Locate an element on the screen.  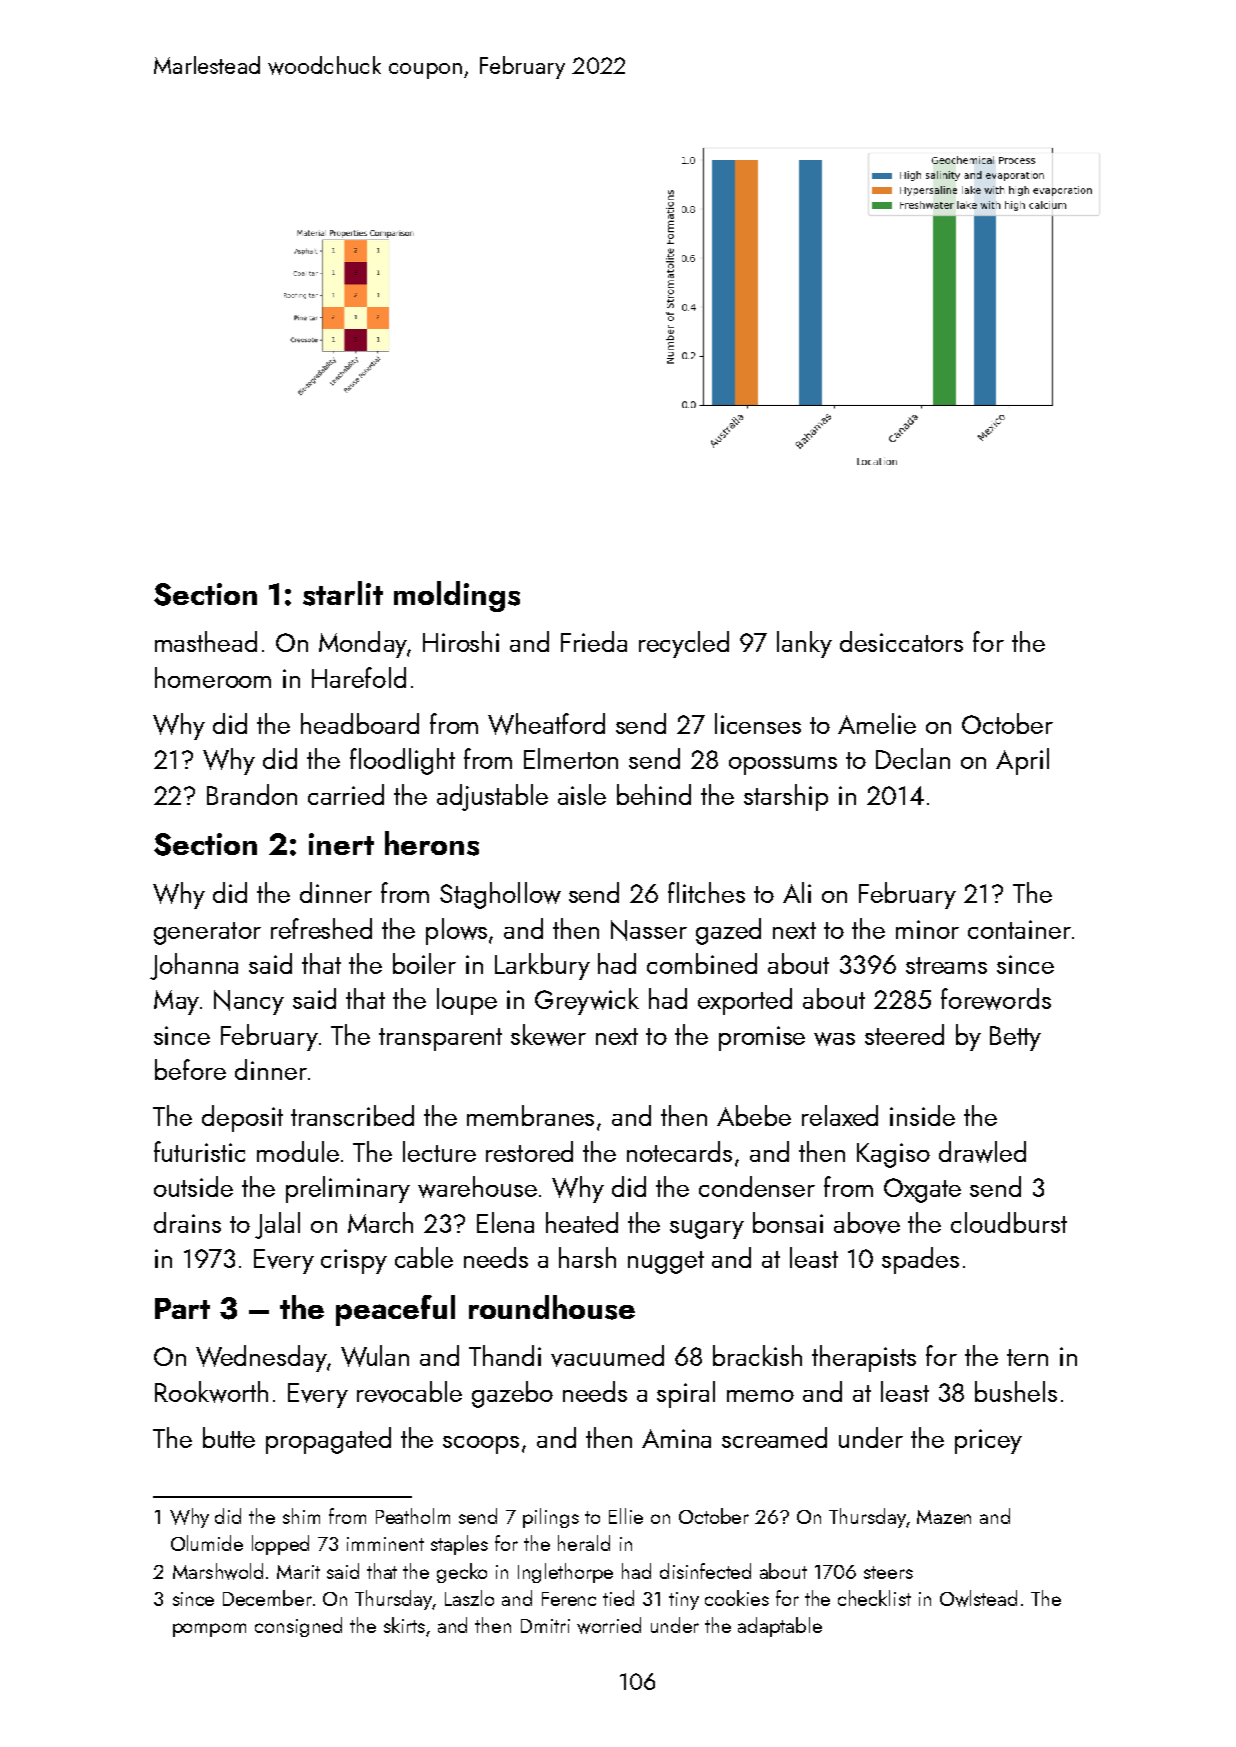
moldings is located at coordinates (457, 596).
